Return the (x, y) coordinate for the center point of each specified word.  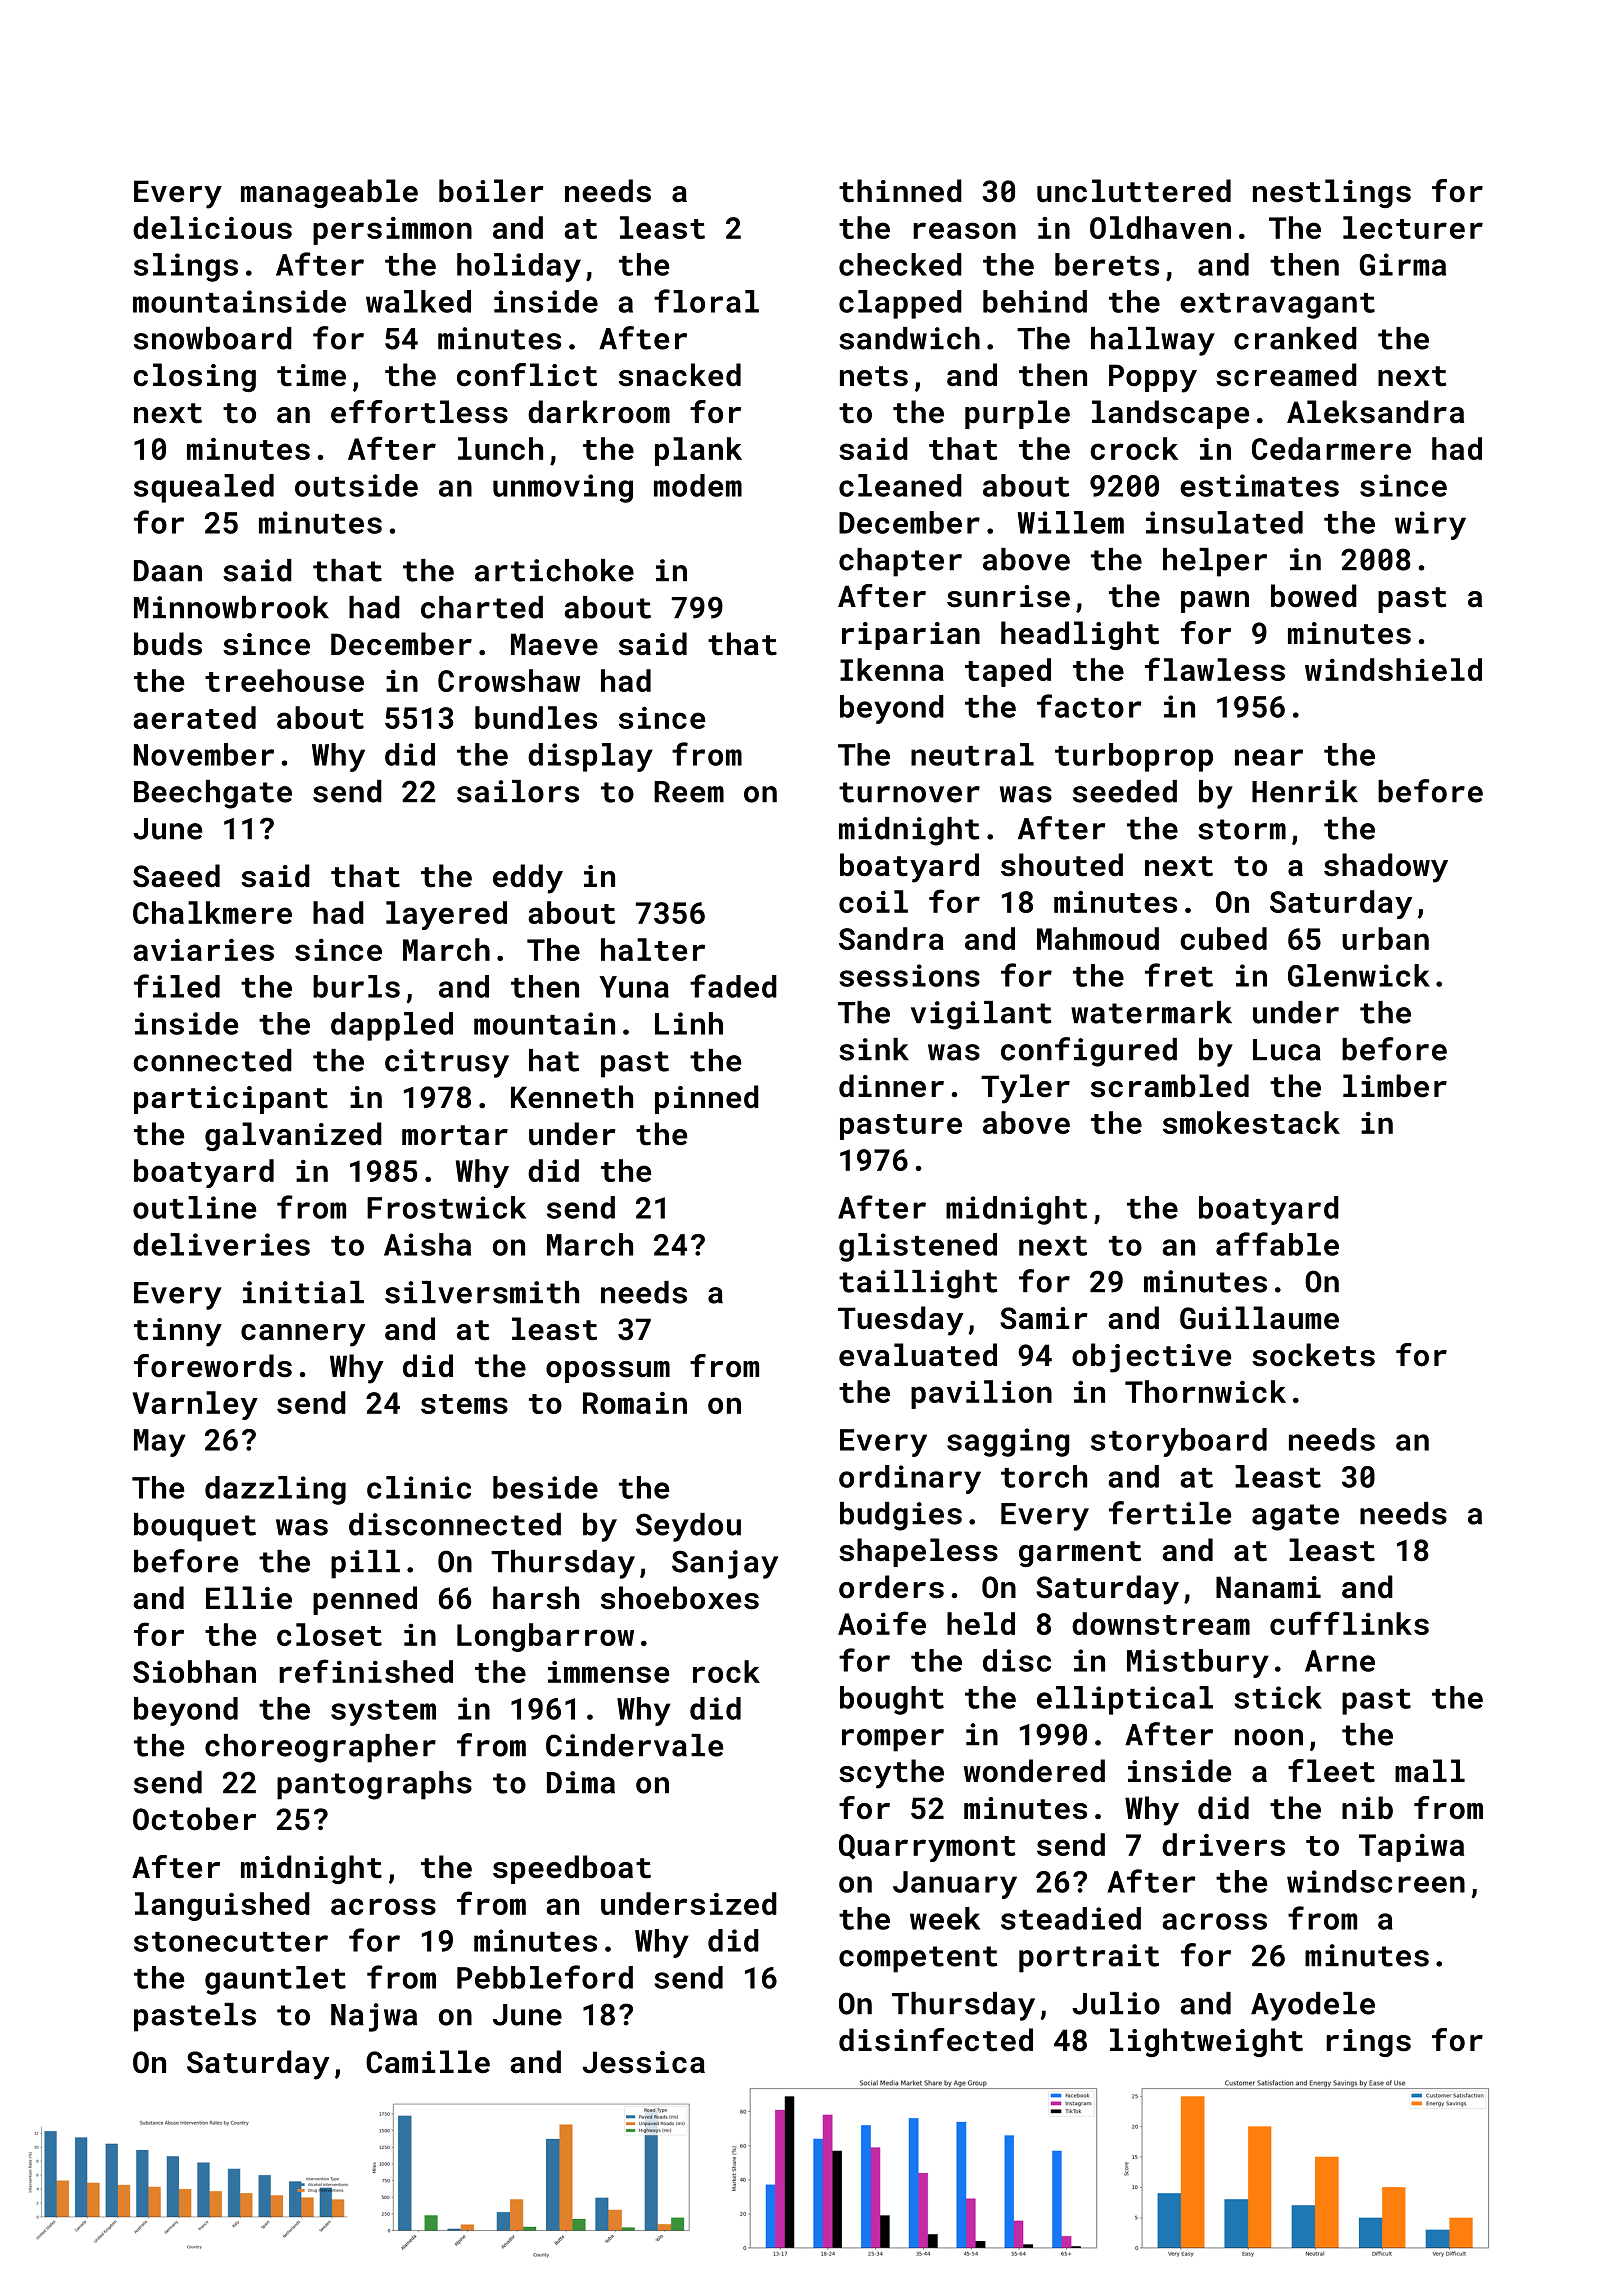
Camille (428, 2062)
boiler (491, 191)
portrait (1089, 1958)
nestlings (1332, 193)
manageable (329, 193)
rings (1368, 2043)
